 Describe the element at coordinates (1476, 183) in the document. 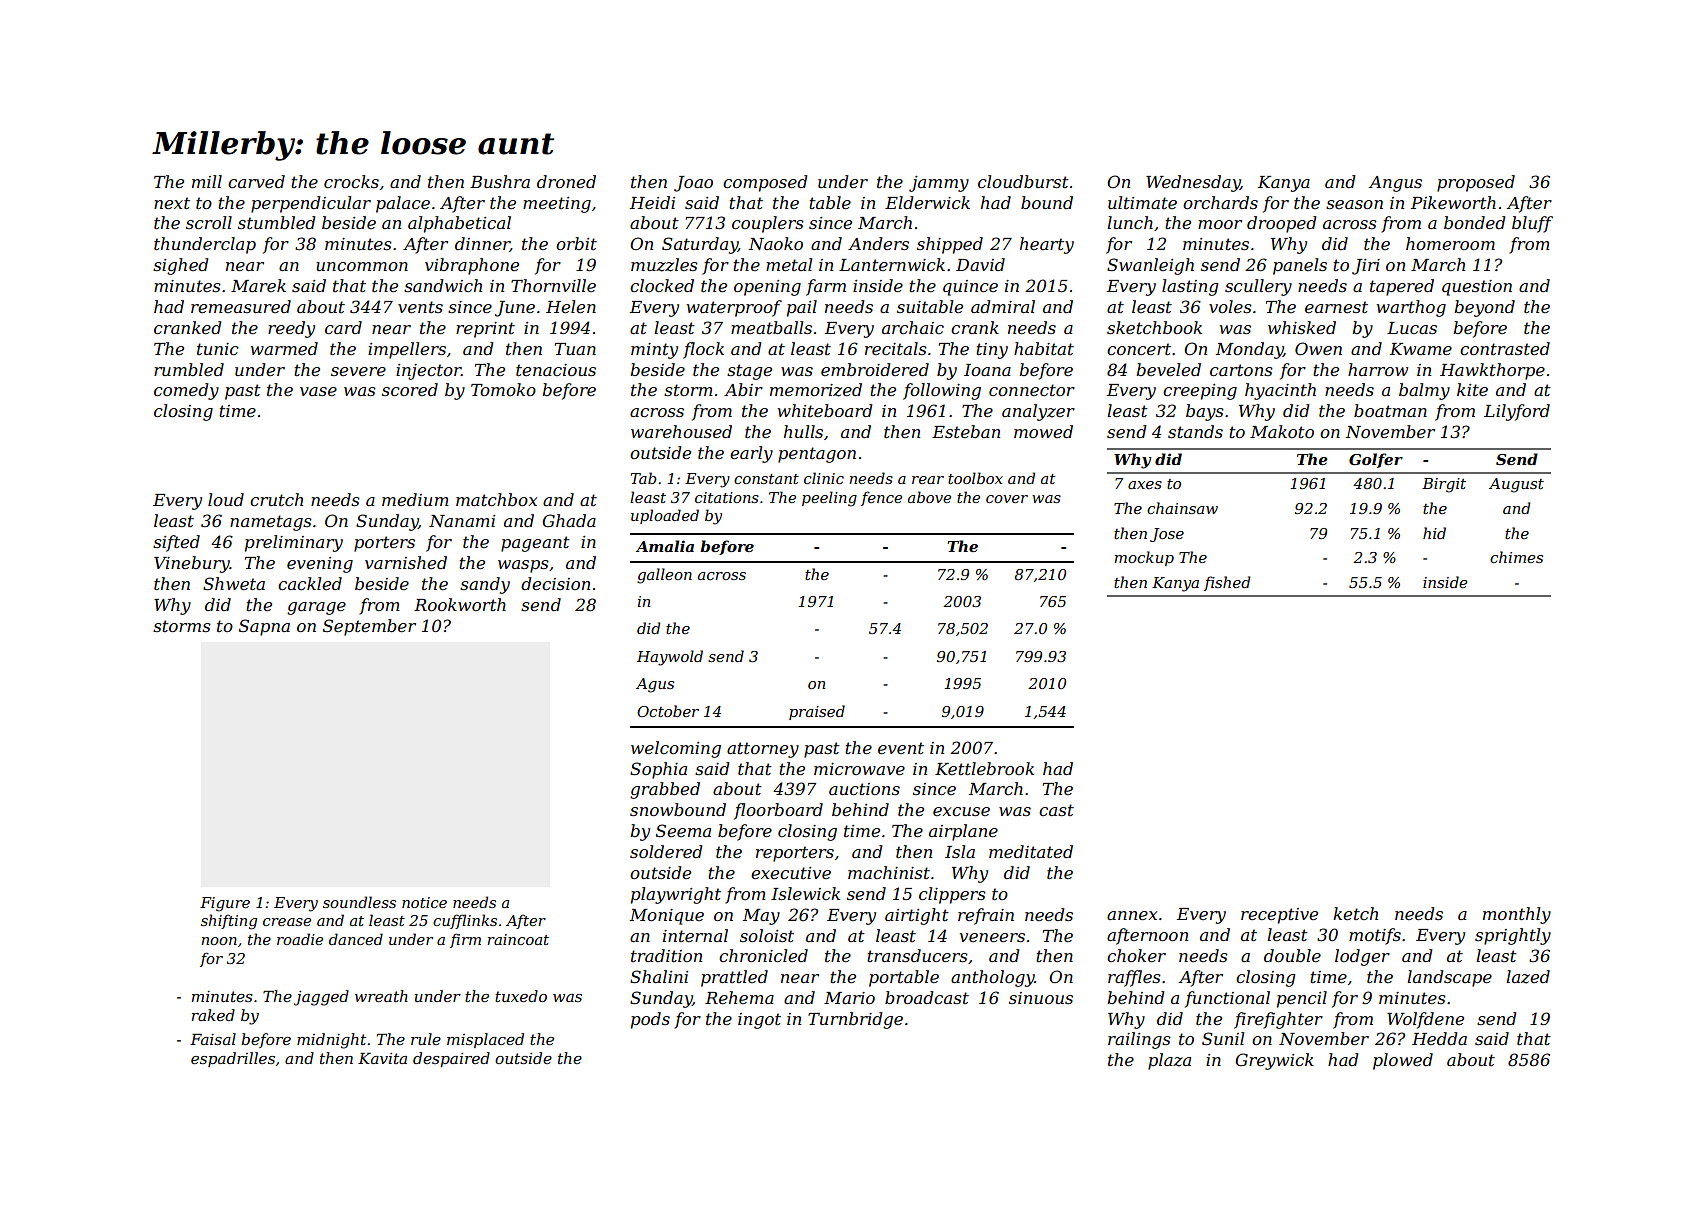

I see `proposed` at that location.
